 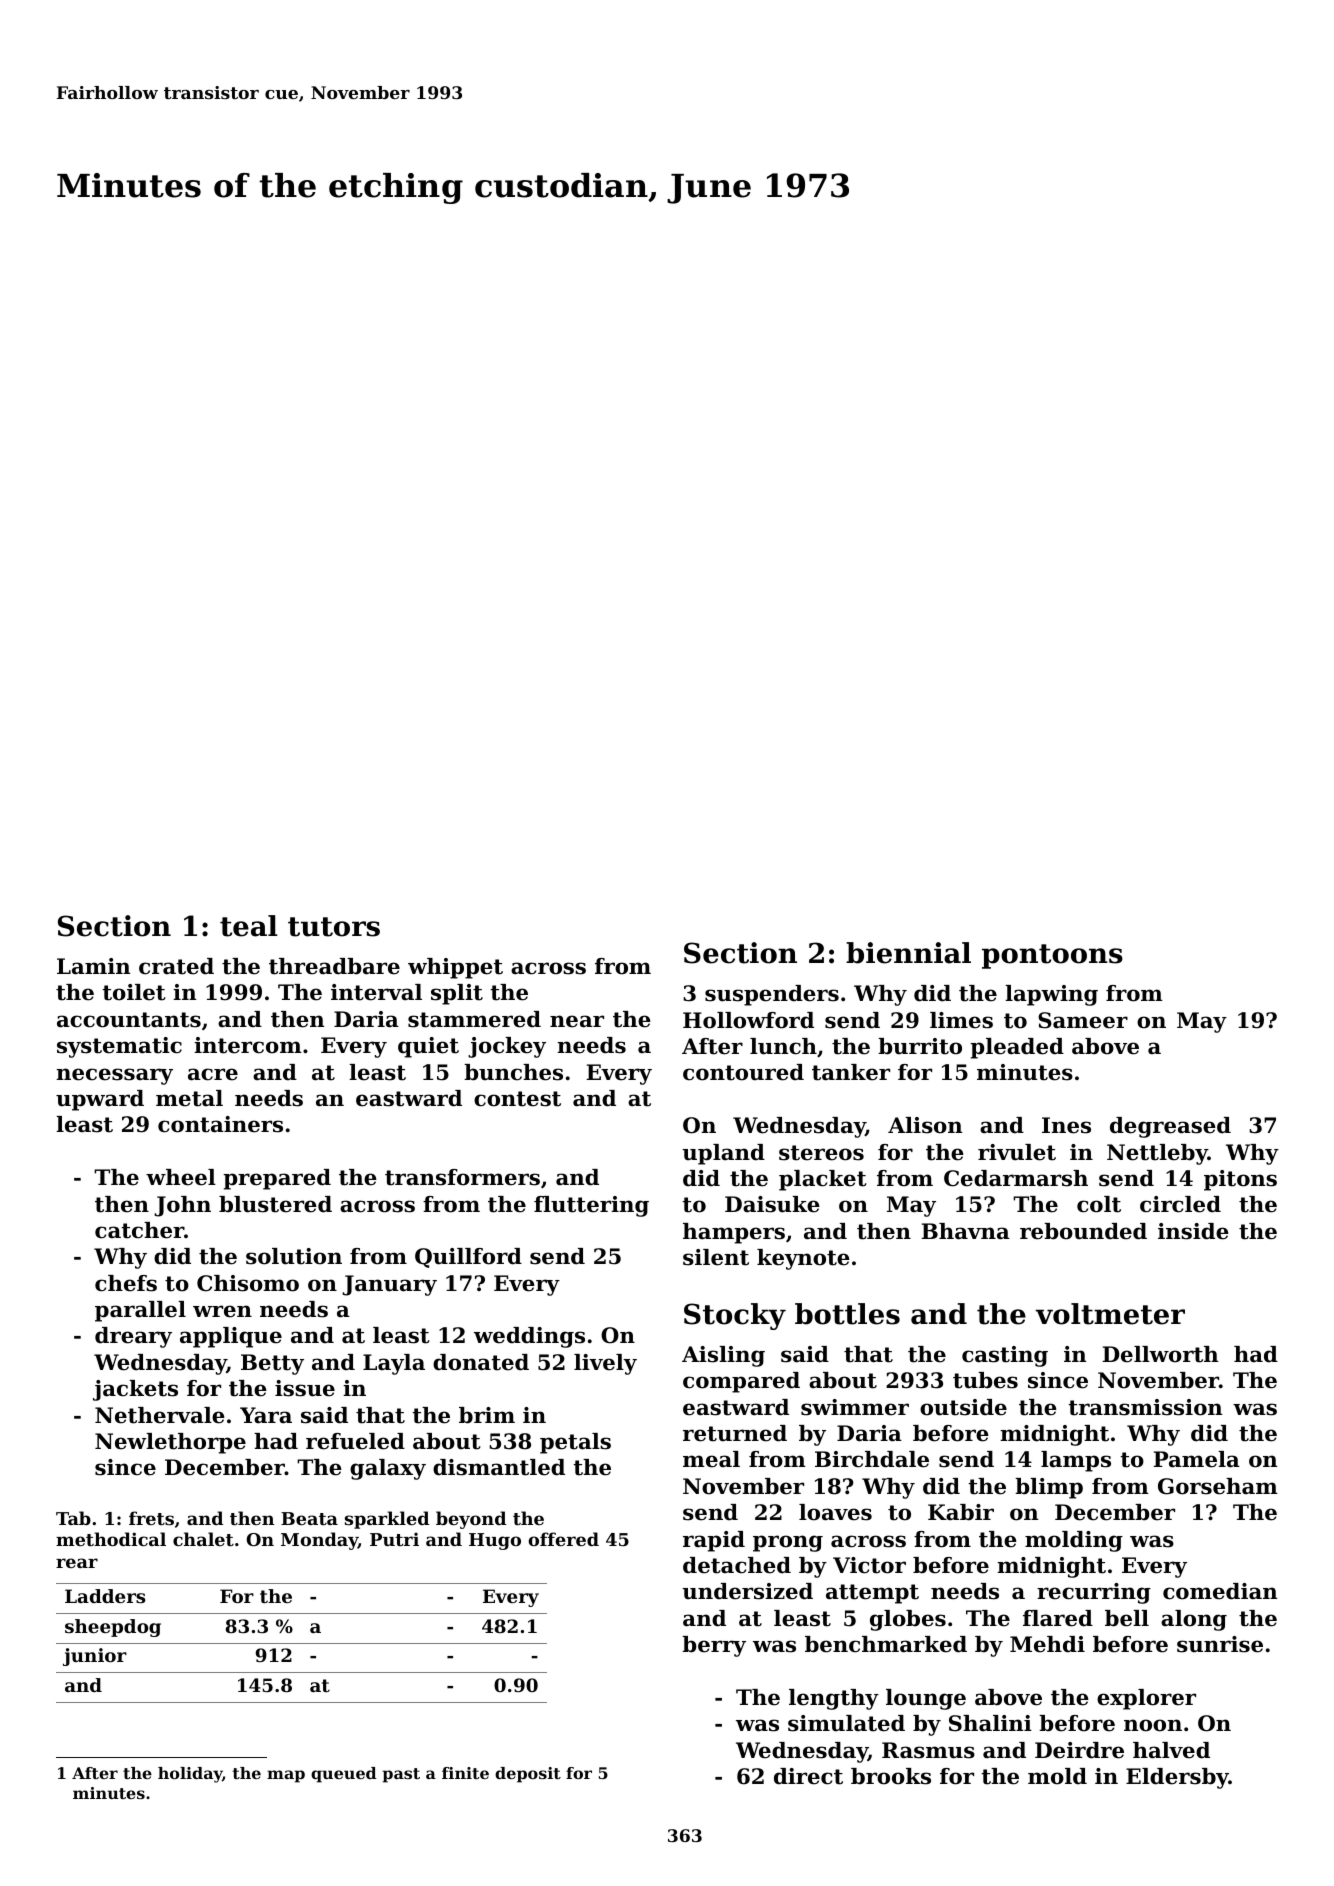 What do you see at coordinates (1005, 1356) in the screenshot?
I see `casting` at bounding box center [1005, 1356].
